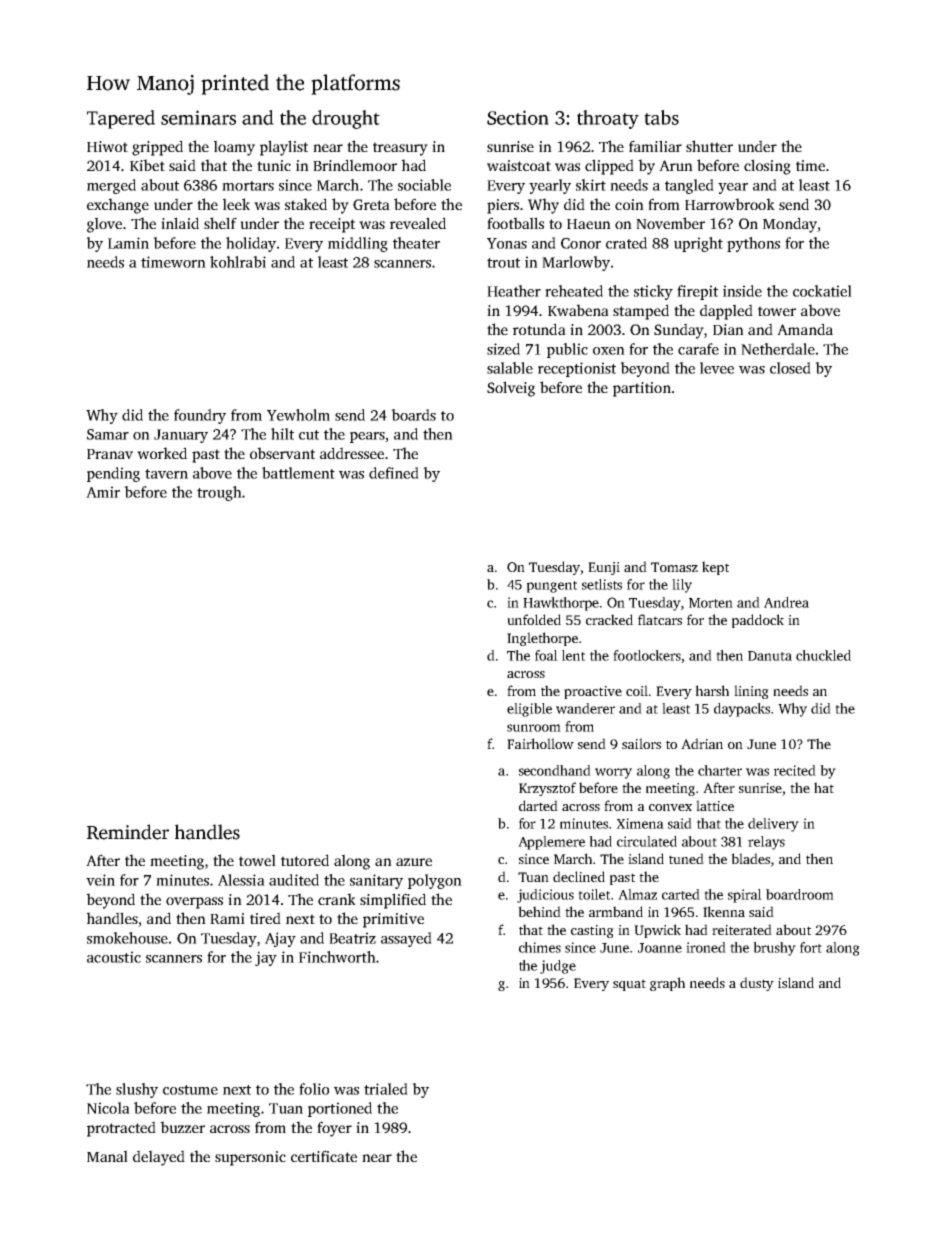 The width and height of the screenshot is (952, 1233). Describe the element at coordinates (720, 770) in the screenshot. I see `charter` at that location.
